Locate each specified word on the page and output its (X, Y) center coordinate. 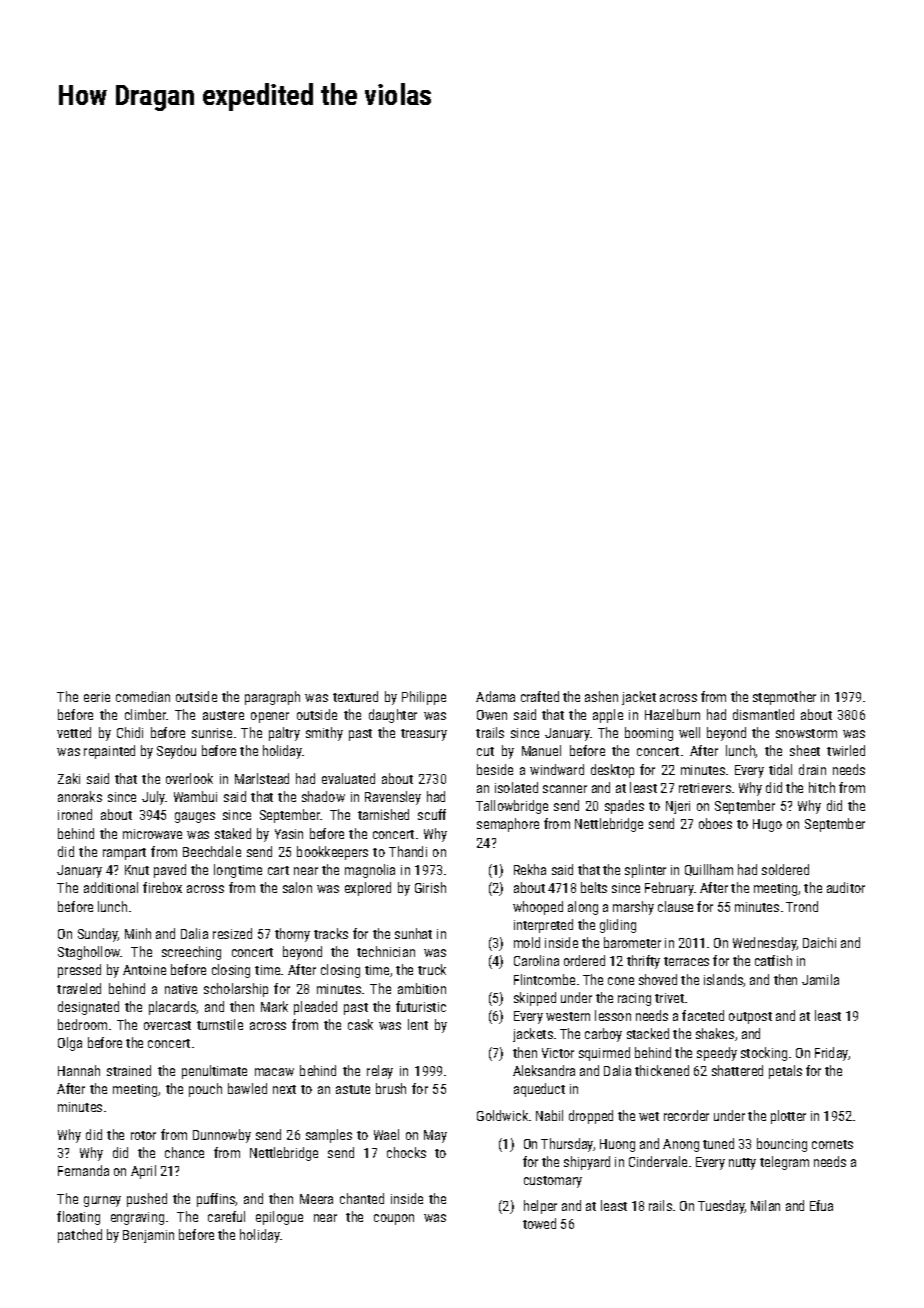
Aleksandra (544, 1070)
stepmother (784, 698)
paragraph (272, 698)
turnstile (220, 1024)
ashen (601, 696)
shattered (737, 1070)
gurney (102, 1201)
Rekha (530, 869)
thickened (662, 1070)
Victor (558, 1053)
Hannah (79, 1070)
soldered (785, 869)
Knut (137, 870)
